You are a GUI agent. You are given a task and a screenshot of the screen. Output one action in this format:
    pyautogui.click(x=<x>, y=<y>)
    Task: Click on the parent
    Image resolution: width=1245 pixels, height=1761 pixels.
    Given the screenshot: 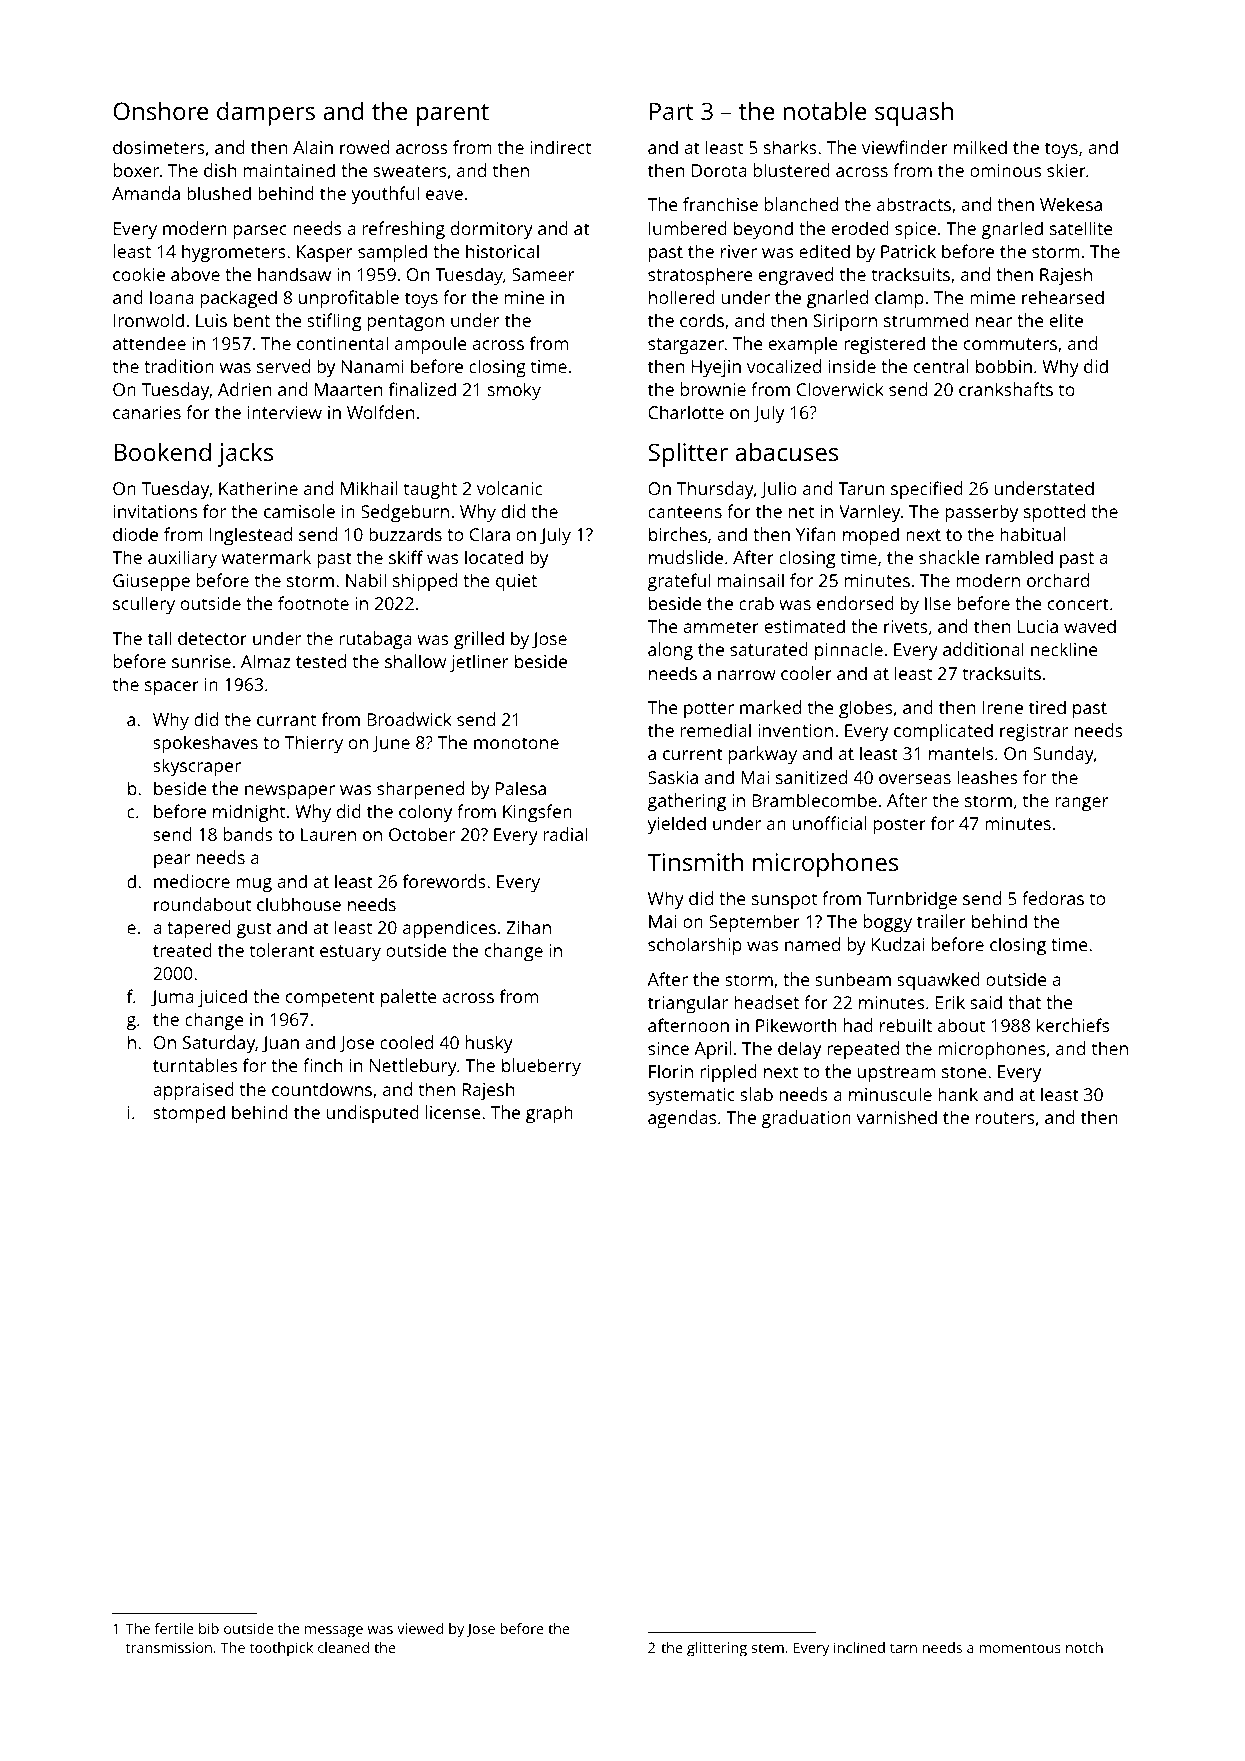 What is the action you would take?
    pyautogui.click(x=453, y=115)
